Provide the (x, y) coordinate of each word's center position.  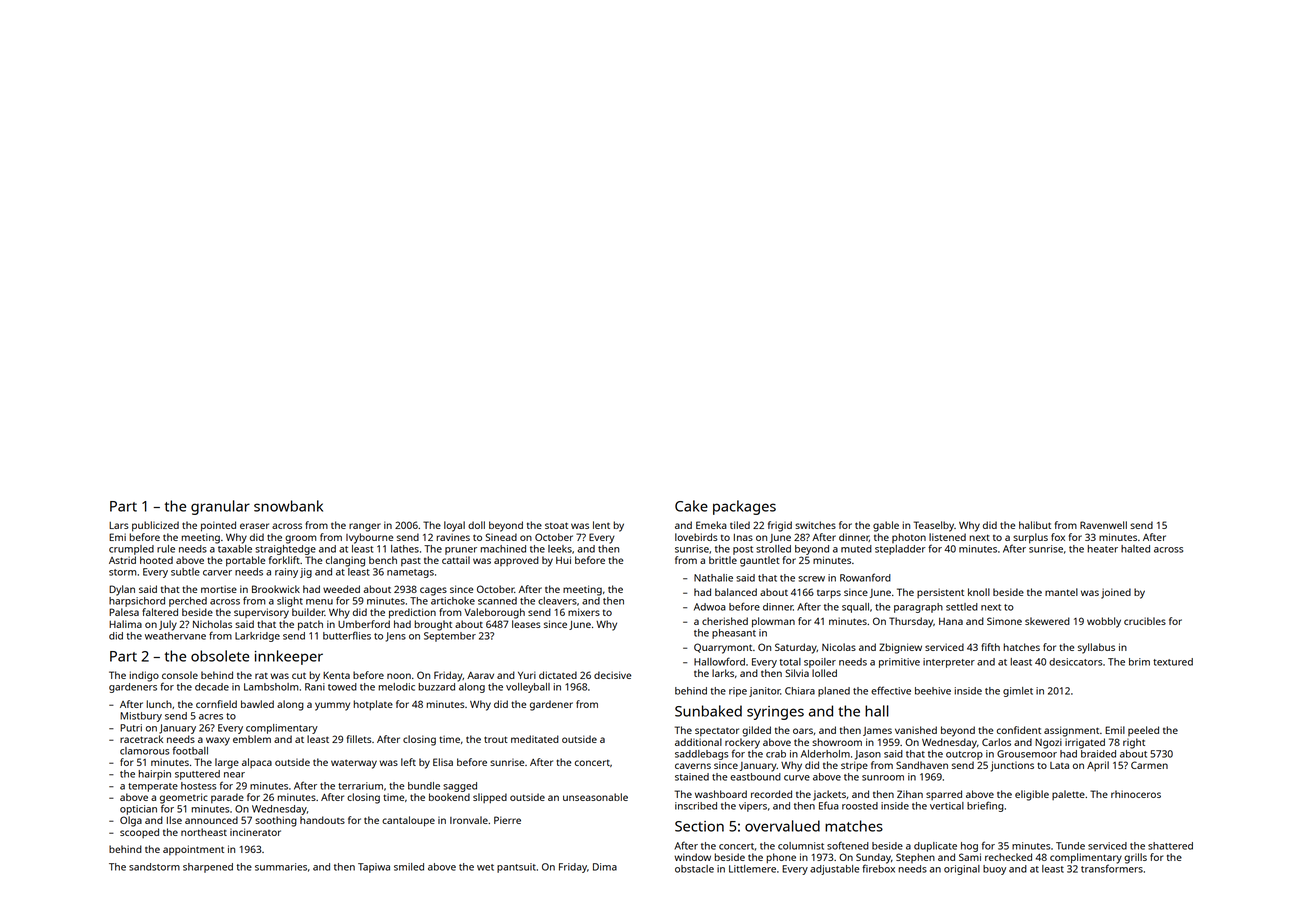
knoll (979, 592)
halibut (1035, 525)
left (408, 762)
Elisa (443, 762)
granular (220, 507)
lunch (159, 704)
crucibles (1145, 621)
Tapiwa (374, 868)
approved (516, 561)
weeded (341, 589)
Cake (691, 506)
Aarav (480, 675)
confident (1019, 730)
